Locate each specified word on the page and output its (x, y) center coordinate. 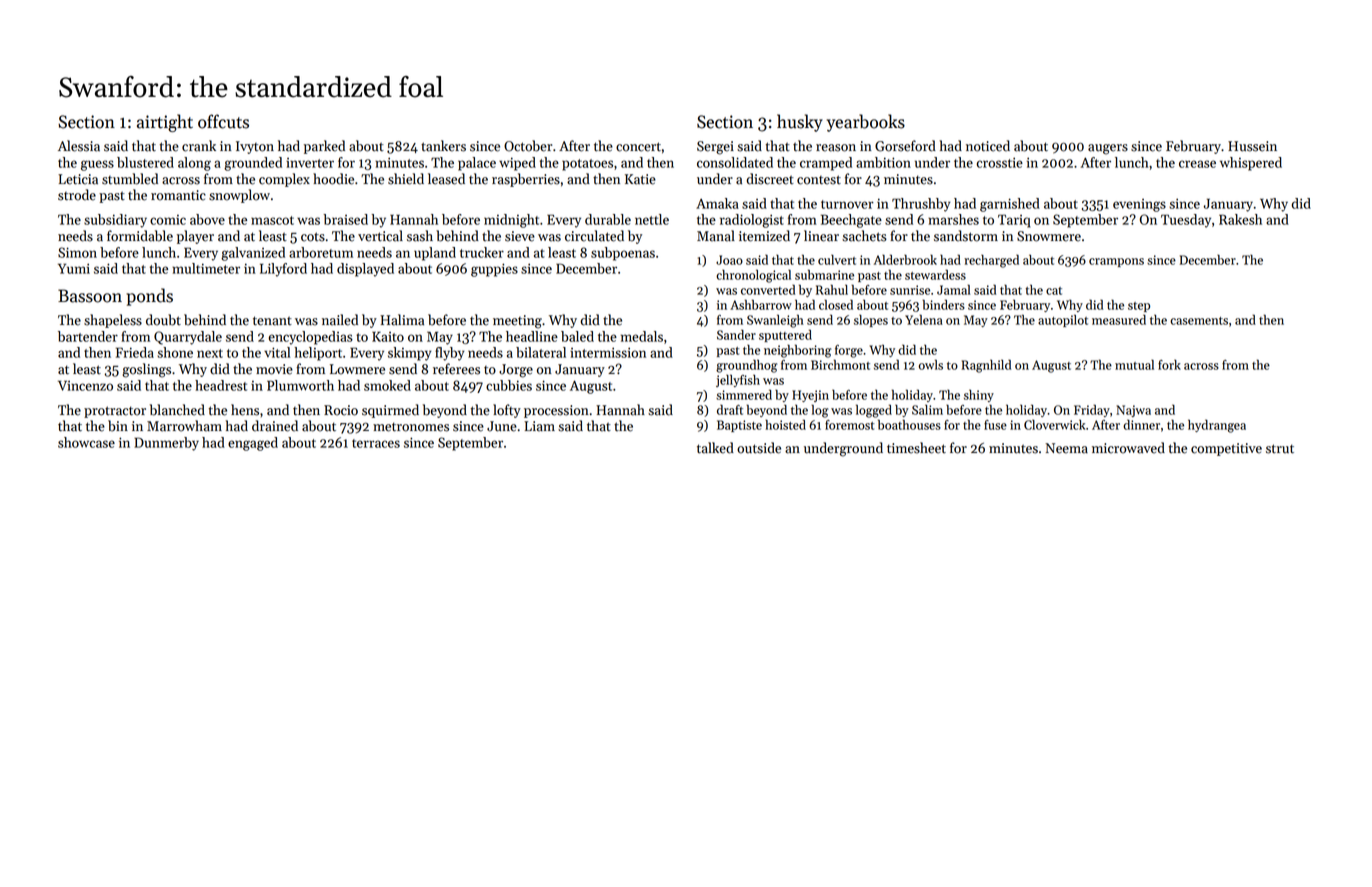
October (528, 146)
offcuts (223, 121)
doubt (163, 320)
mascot (272, 220)
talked (715, 448)
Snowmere (1049, 236)
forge (849, 351)
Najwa (1133, 411)
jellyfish (738, 380)
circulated (594, 236)
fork (1169, 365)
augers (1108, 149)
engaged (253, 444)
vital (277, 352)
